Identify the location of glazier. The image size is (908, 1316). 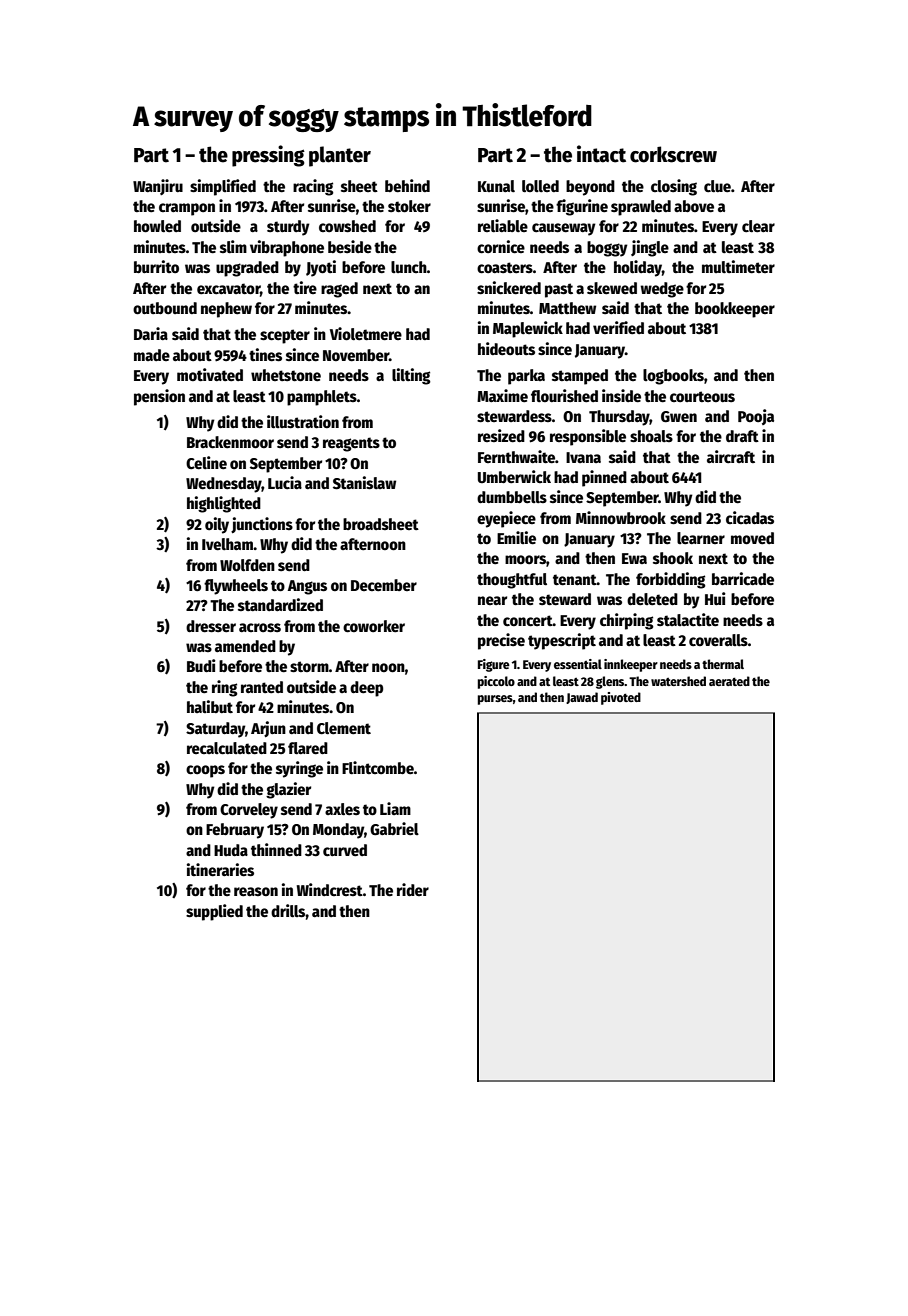
(288, 790).
